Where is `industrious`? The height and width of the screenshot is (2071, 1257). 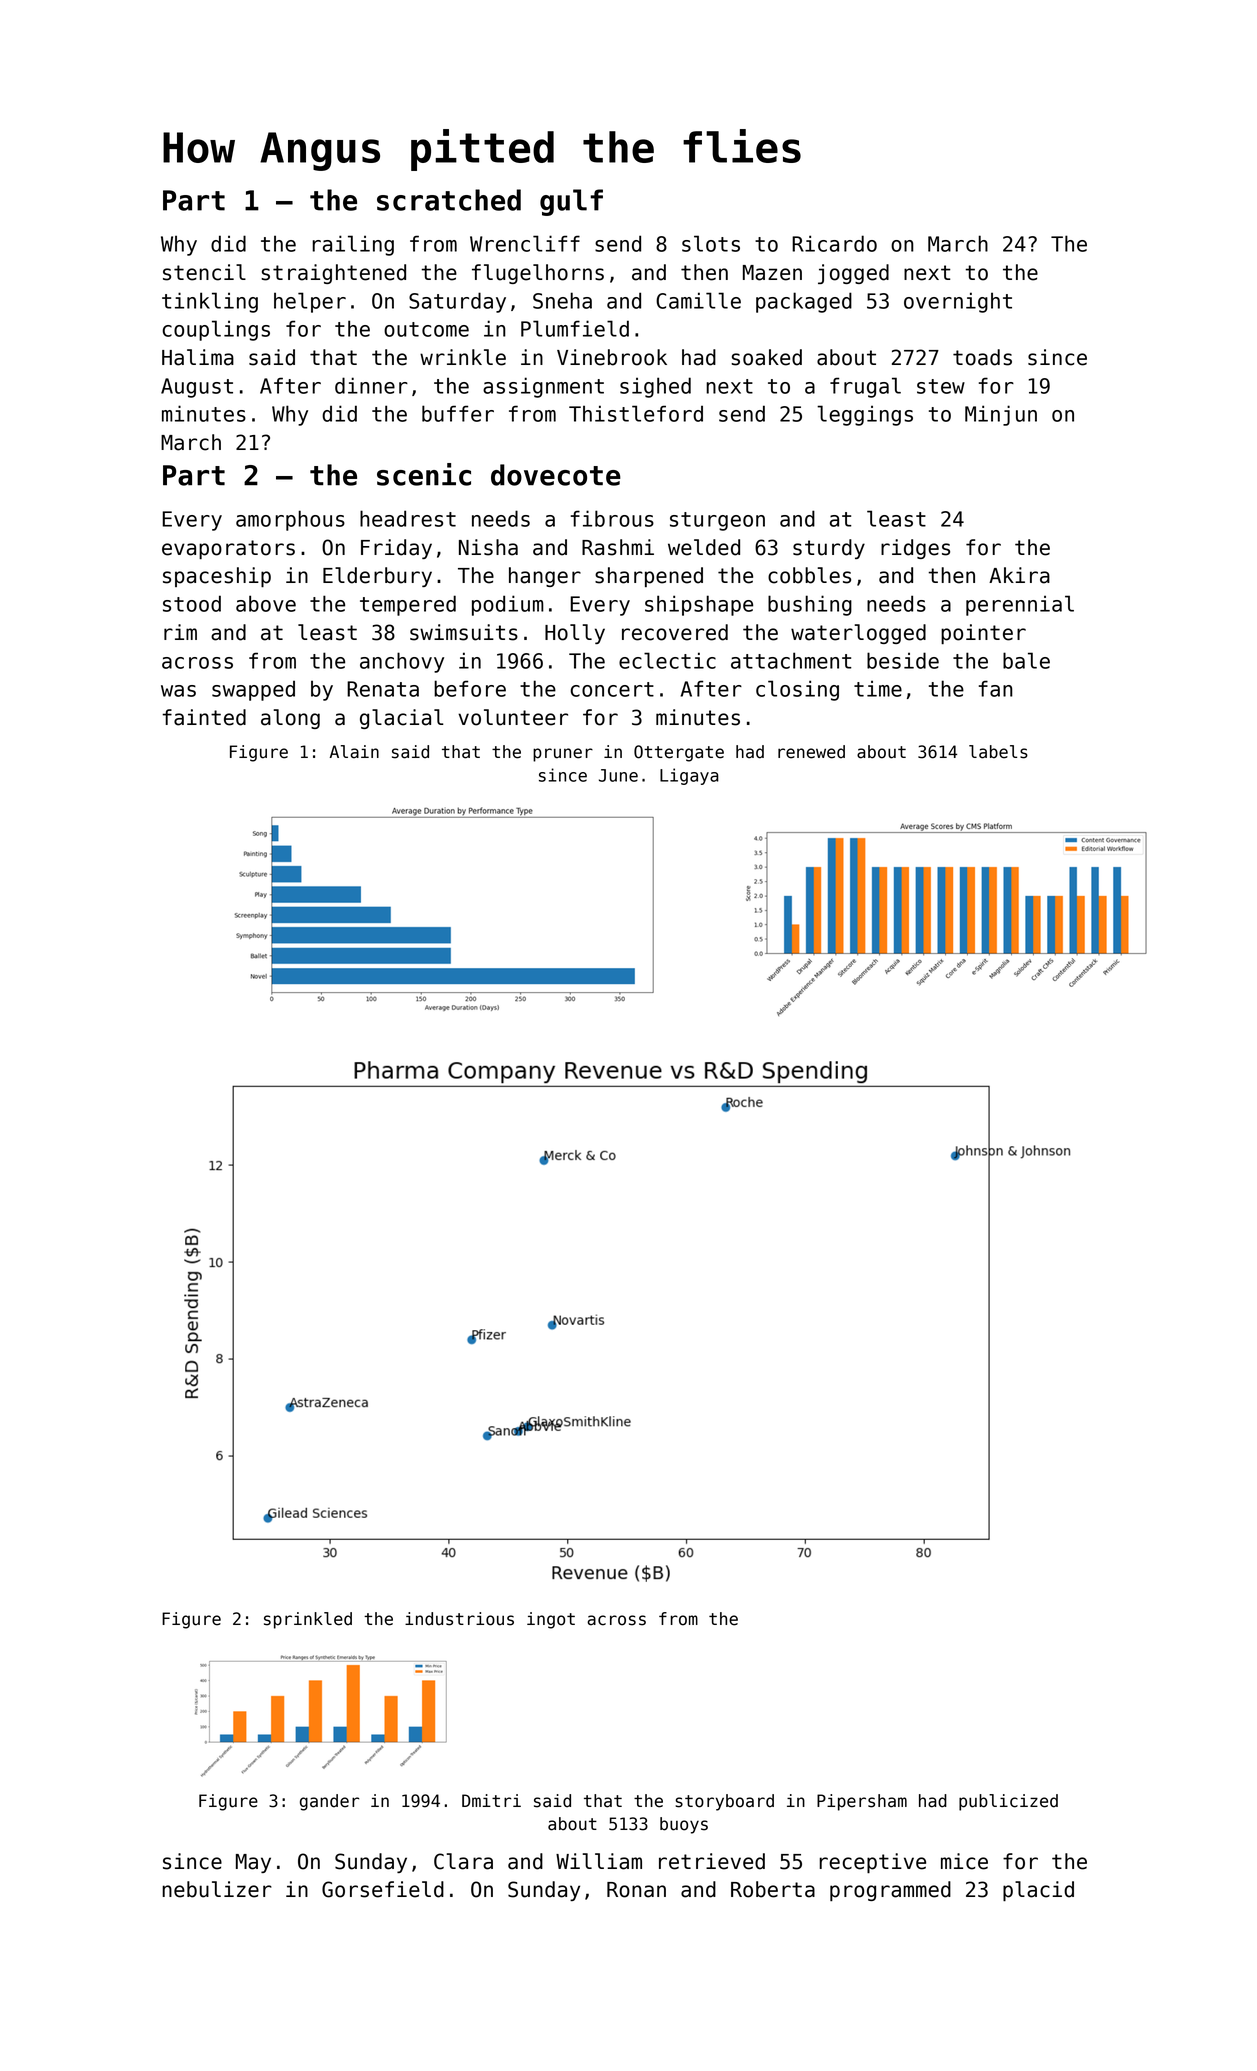
industrious is located at coordinates (459, 1619).
